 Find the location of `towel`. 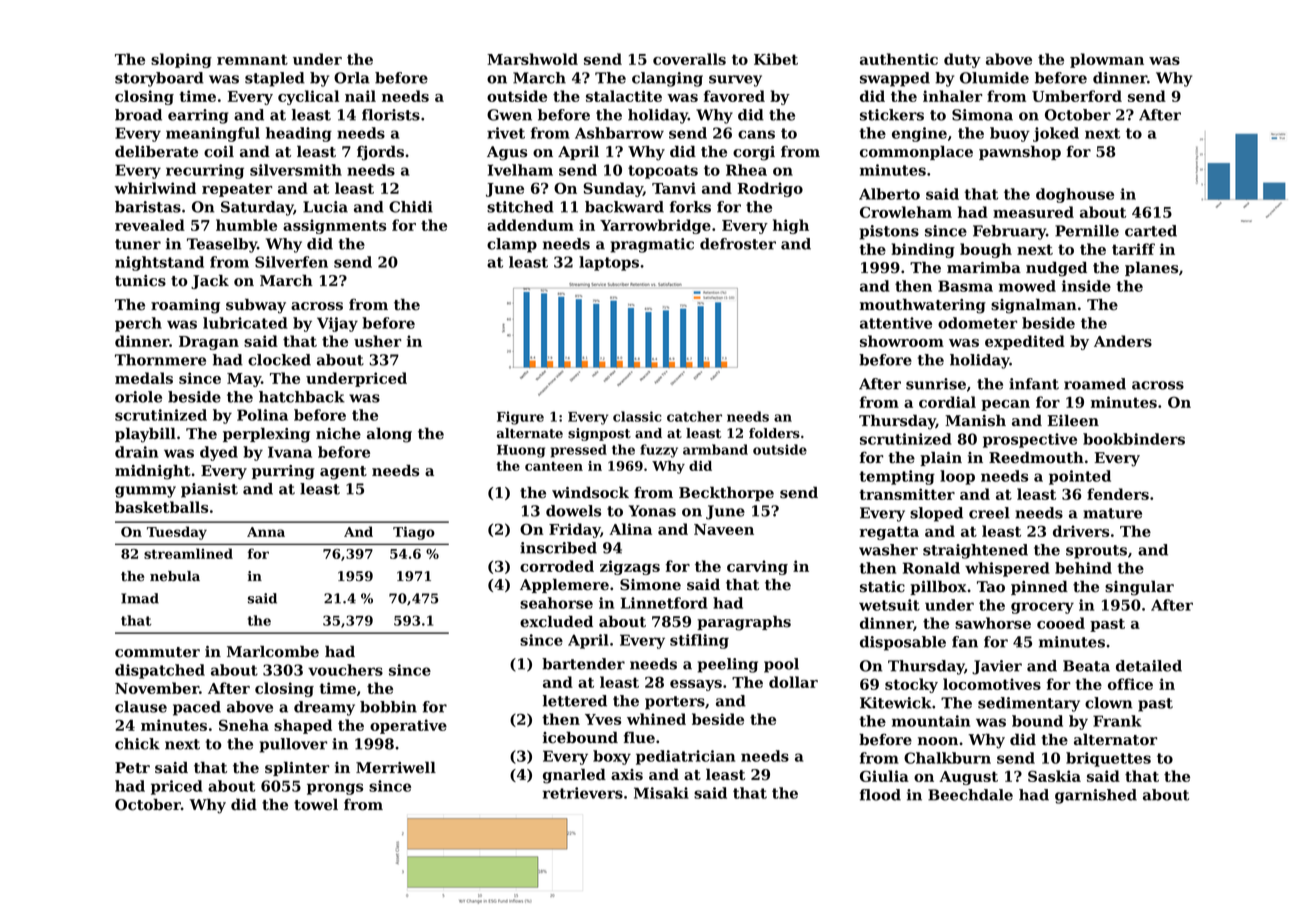

towel is located at coordinates (316, 804).
